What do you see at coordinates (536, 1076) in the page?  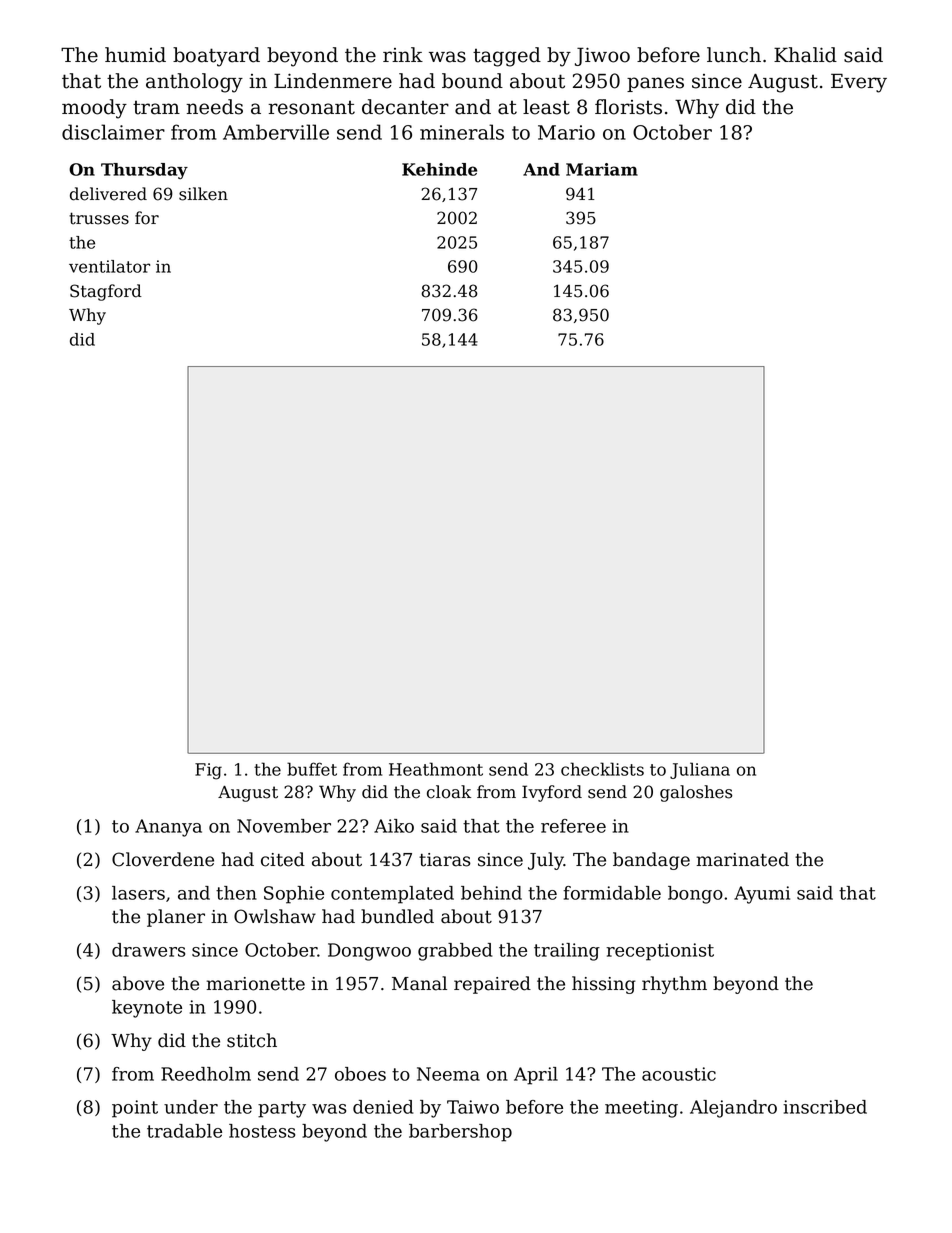 I see `April` at bounding box center [536, 1076].
